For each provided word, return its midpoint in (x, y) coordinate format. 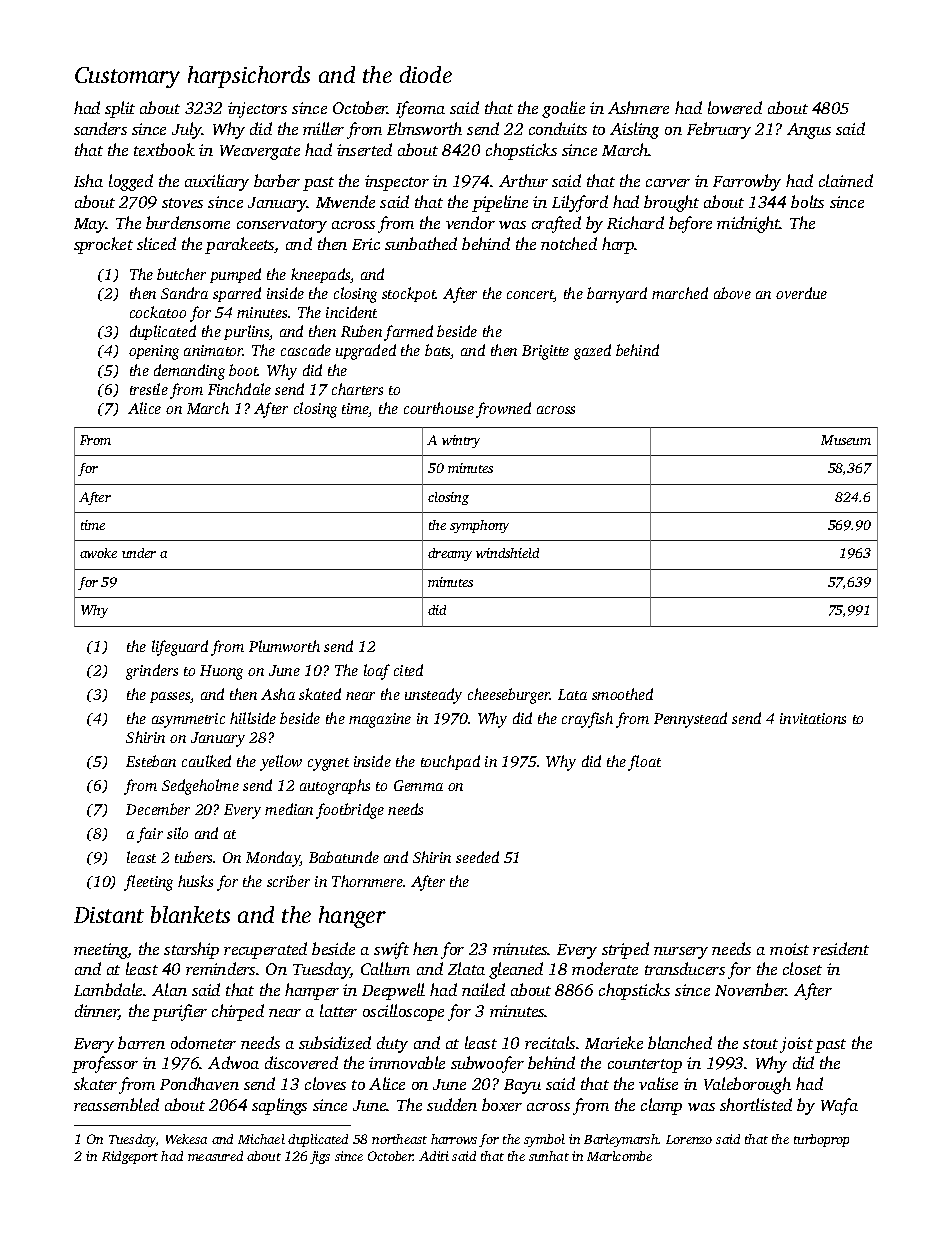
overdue (801, 293)
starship (191, 950)
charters (357, 389)
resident (841, 948)
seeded (477, 857)
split (120, 109)
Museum (846, 440)
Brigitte (545, 352)
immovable (407, 1062)
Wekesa (186, 1139)
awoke (98, 553)
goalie (563, 109)
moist (789, 949)
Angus (809, 131)
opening (154, 352)
